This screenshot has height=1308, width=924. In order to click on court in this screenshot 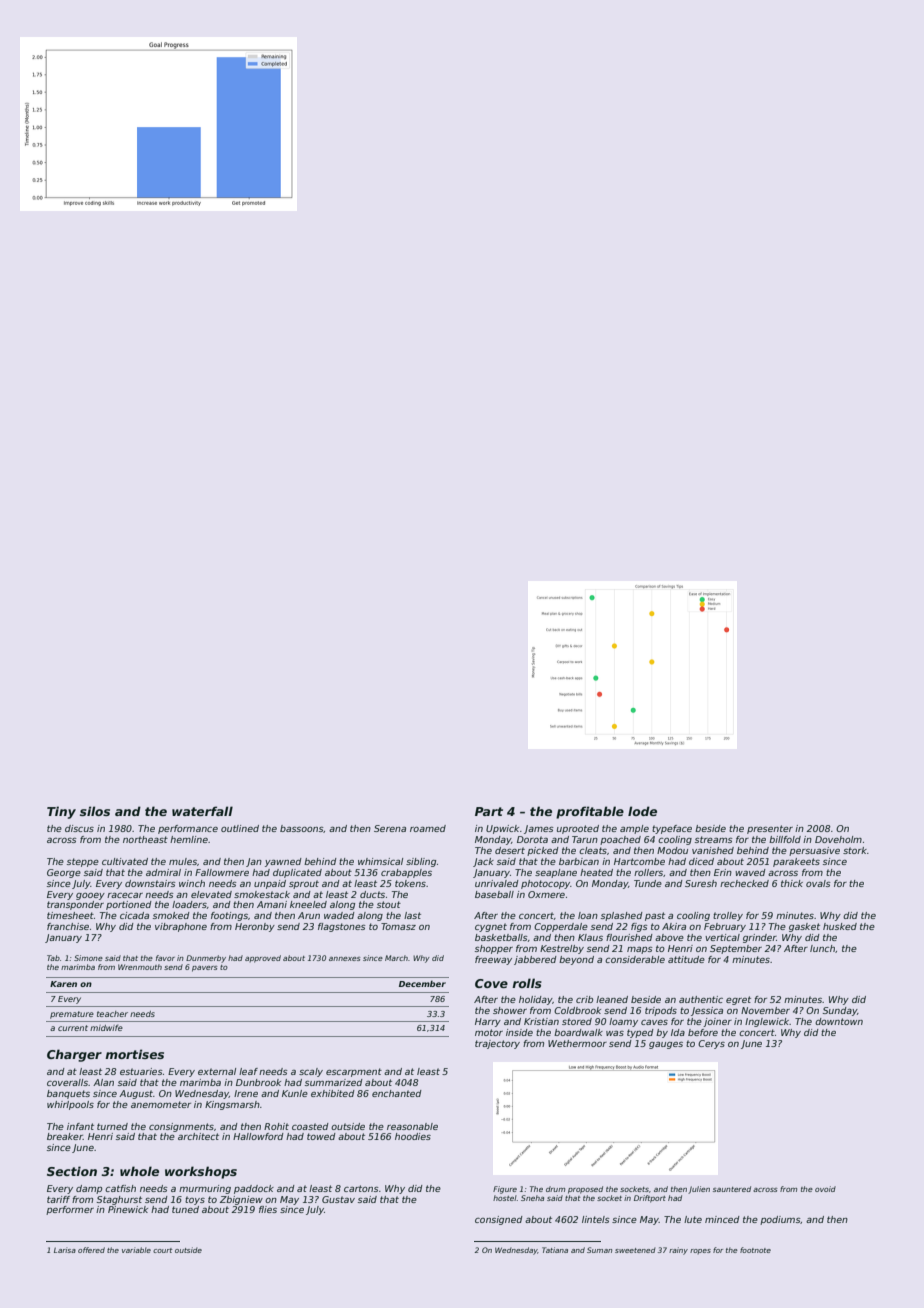, I will do `click(163, 1250)`.
